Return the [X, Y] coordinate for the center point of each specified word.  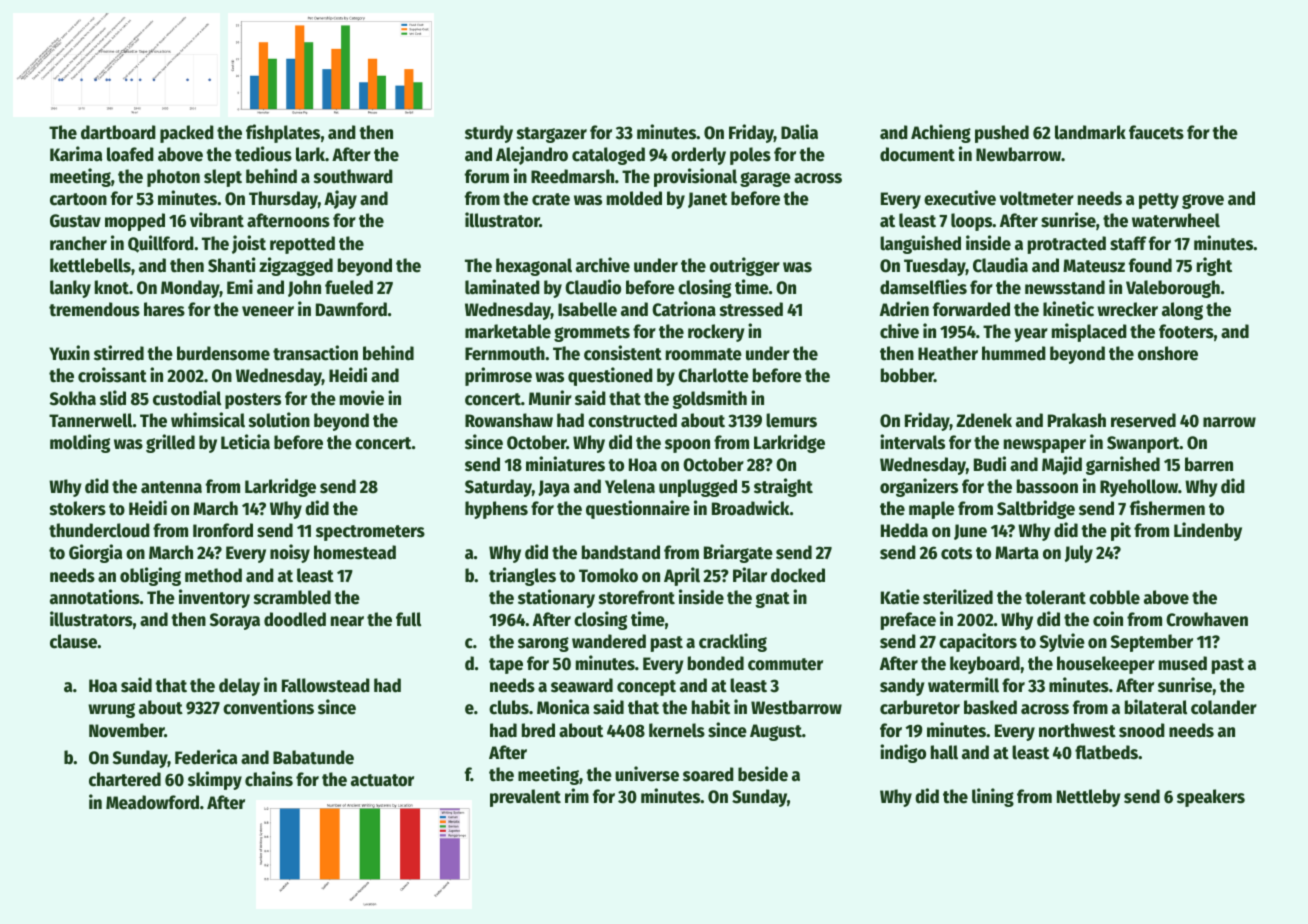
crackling [733, 642]
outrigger [745, 266]
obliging [150, 576]
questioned [610, 376]
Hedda [904, 530]
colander [1224, 707]
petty [1159, 201]
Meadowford [152, 802]
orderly [698, 156]
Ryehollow [1139, 488]
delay [239, 687]
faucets [1156, 132]
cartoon [78, 199]
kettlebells [90, 265]
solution [279, 420]
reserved [1143, 420]
